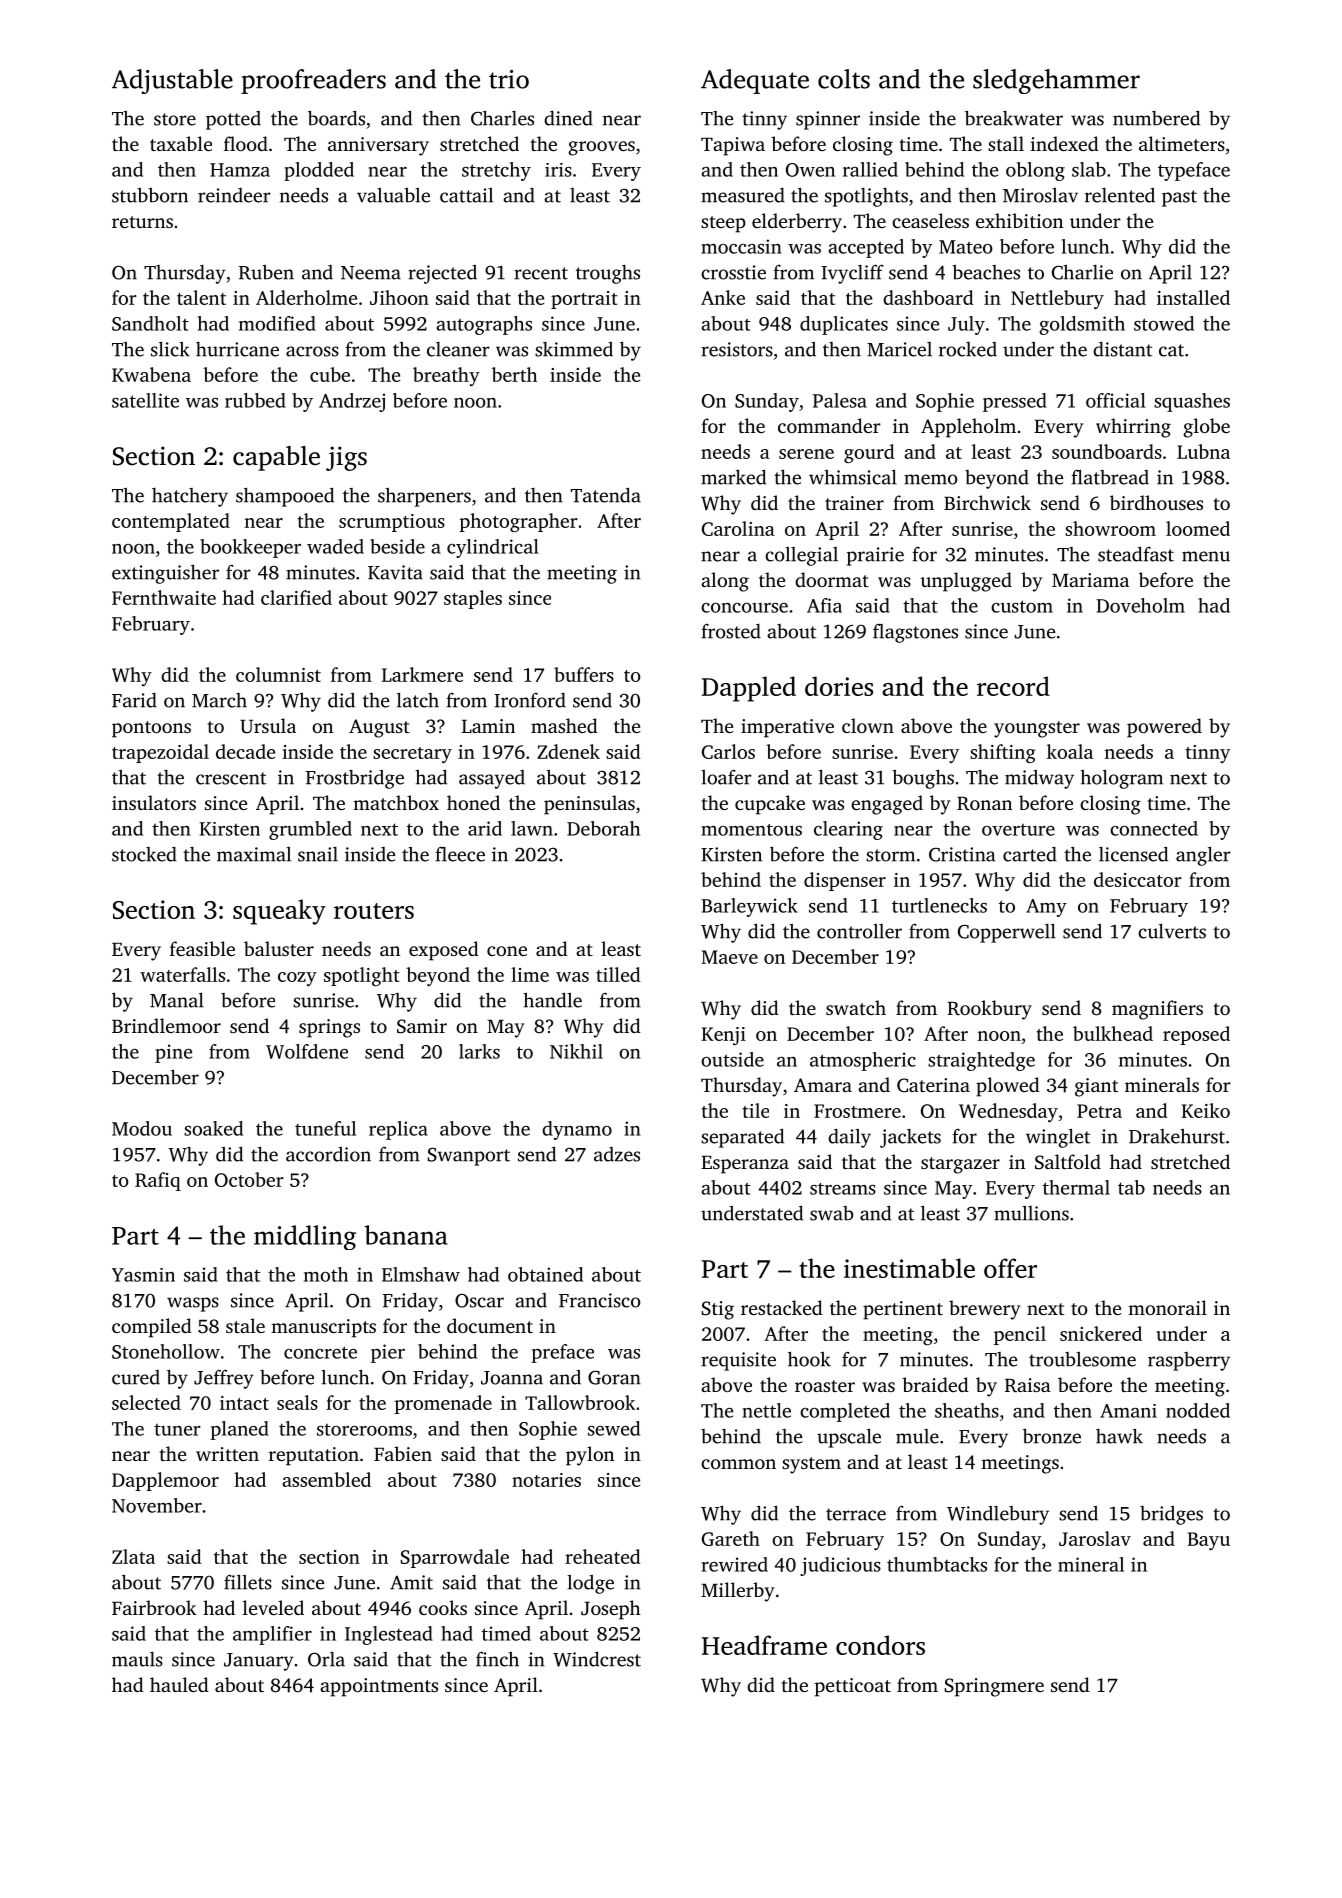 The image size is (1342, 1898). Describe the element at coordinates (313, 81) in the document. I see `proofreaders` at that location.
